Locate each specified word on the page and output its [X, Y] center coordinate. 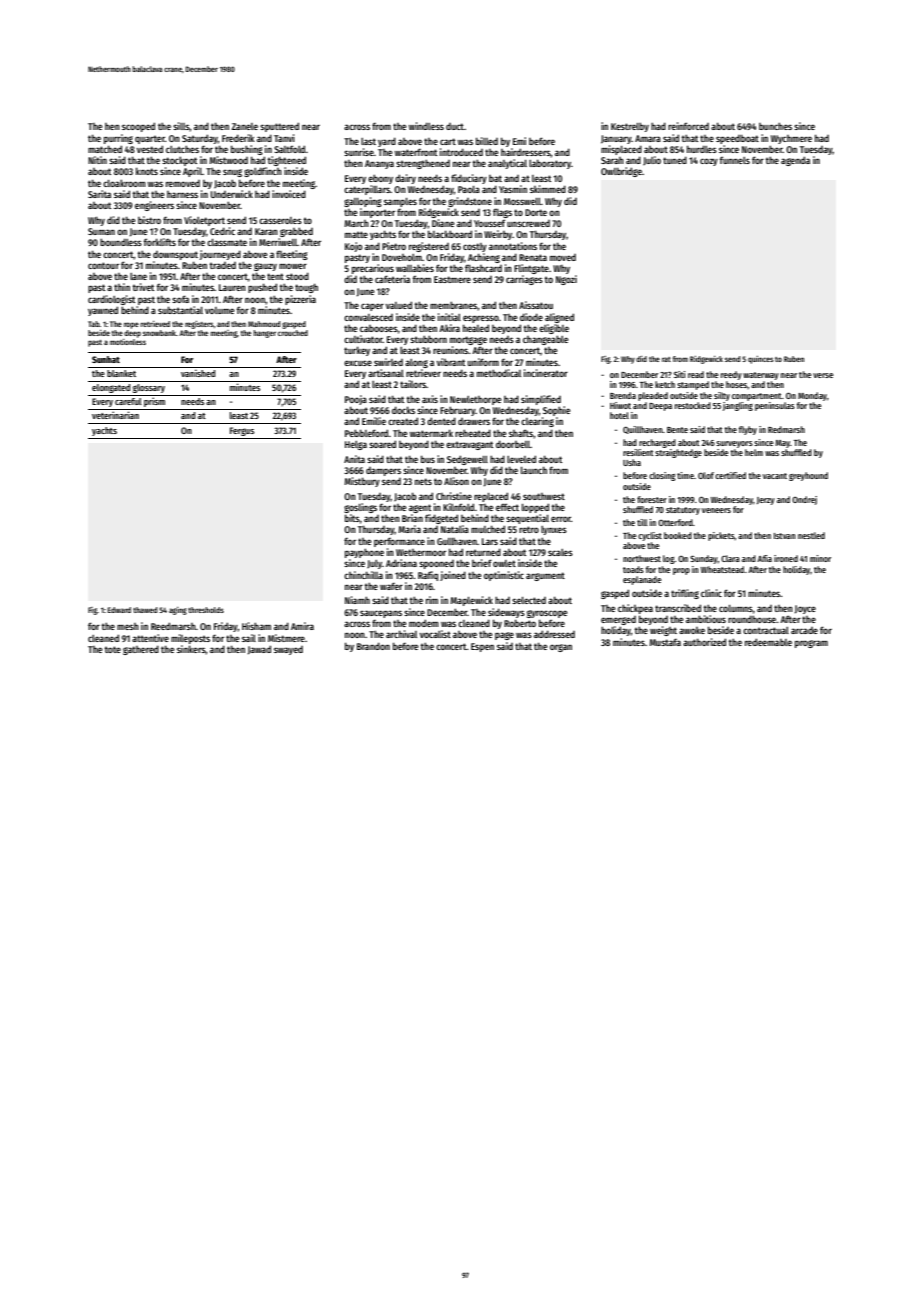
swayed [288, 650]
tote [112, 649]
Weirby [498, 235]
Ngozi [566, 280]
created [403, 421]
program [811, 644]
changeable [545, 340]
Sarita [99, 194]
